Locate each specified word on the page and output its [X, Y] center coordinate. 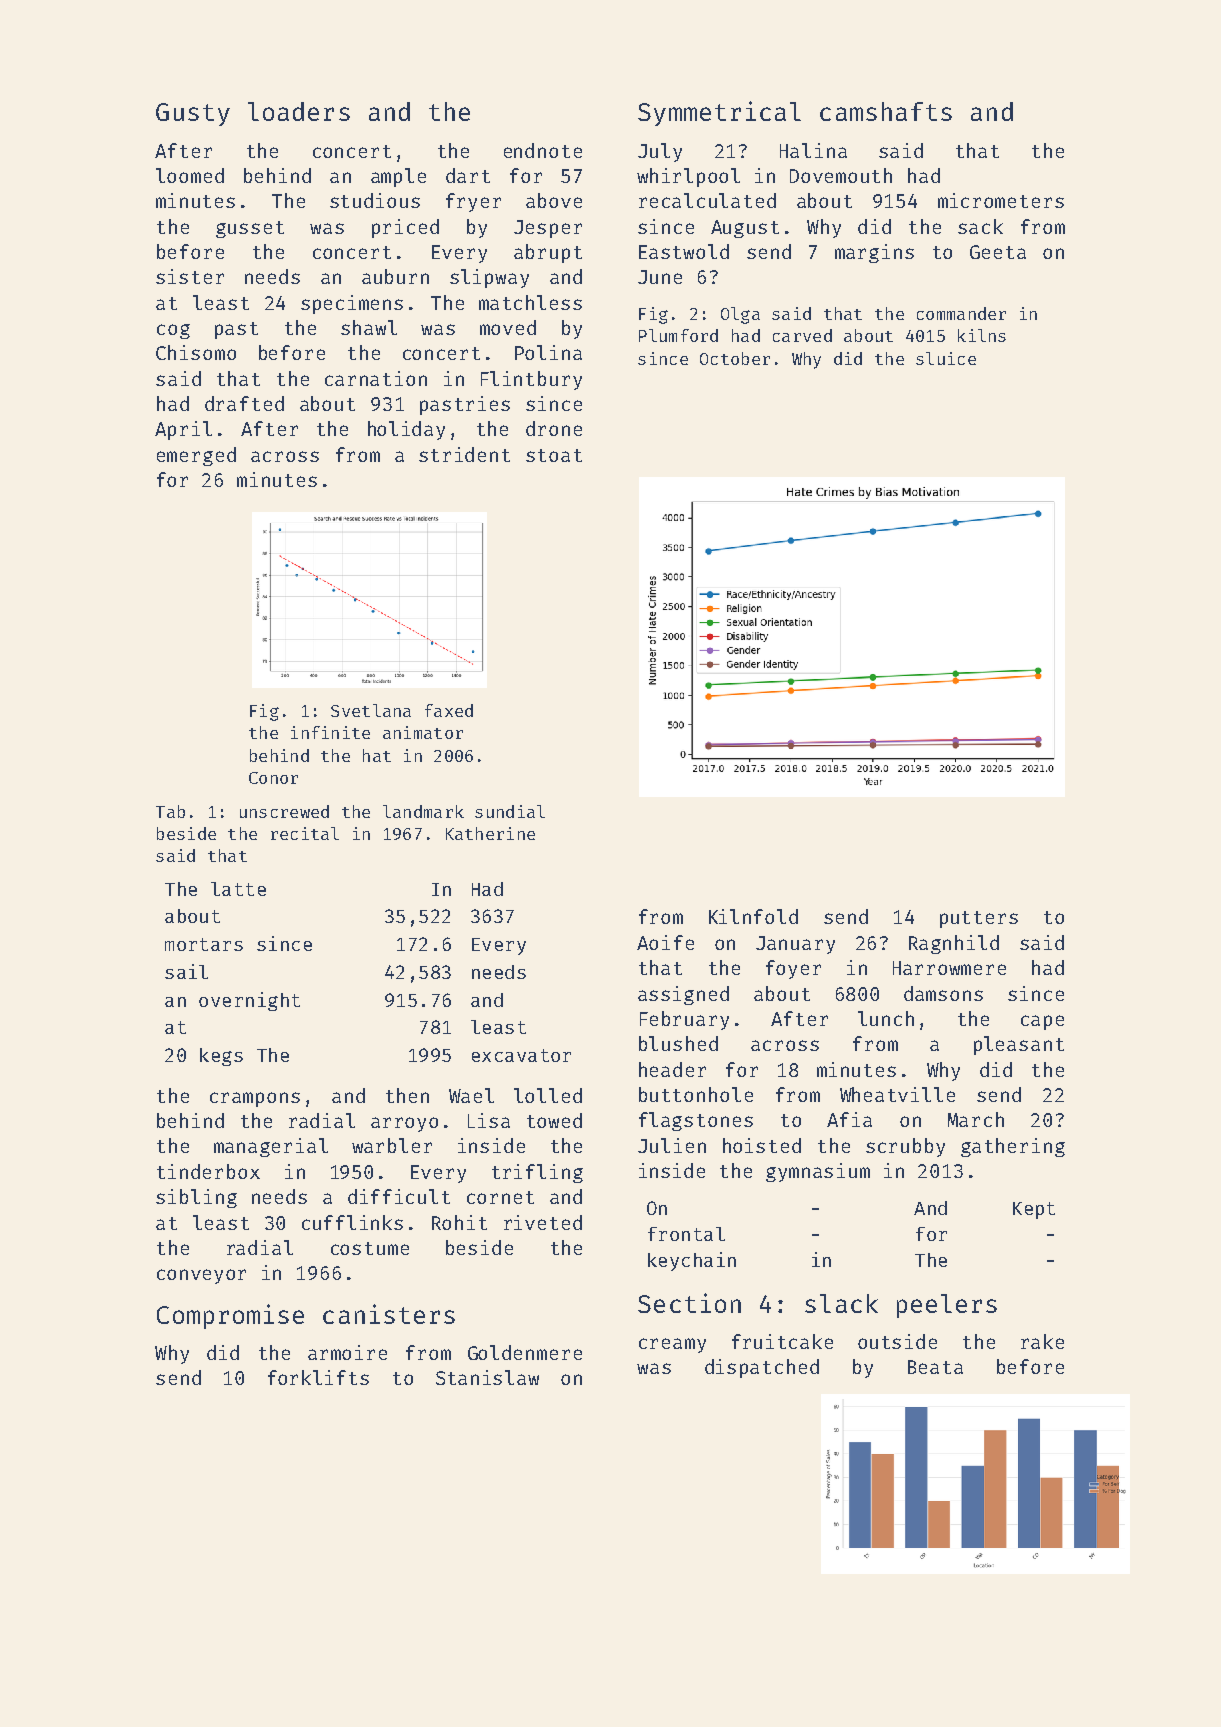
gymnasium [818, 1172]
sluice [946, 358]
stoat [554, 455]
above [554, 200]
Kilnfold [753, 916]
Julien [672, 1145]
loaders [299, 111]
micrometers [1001, 200]
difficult [399, 1196]
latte [238, 889]
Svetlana [371, 710]
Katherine [490, 833]
